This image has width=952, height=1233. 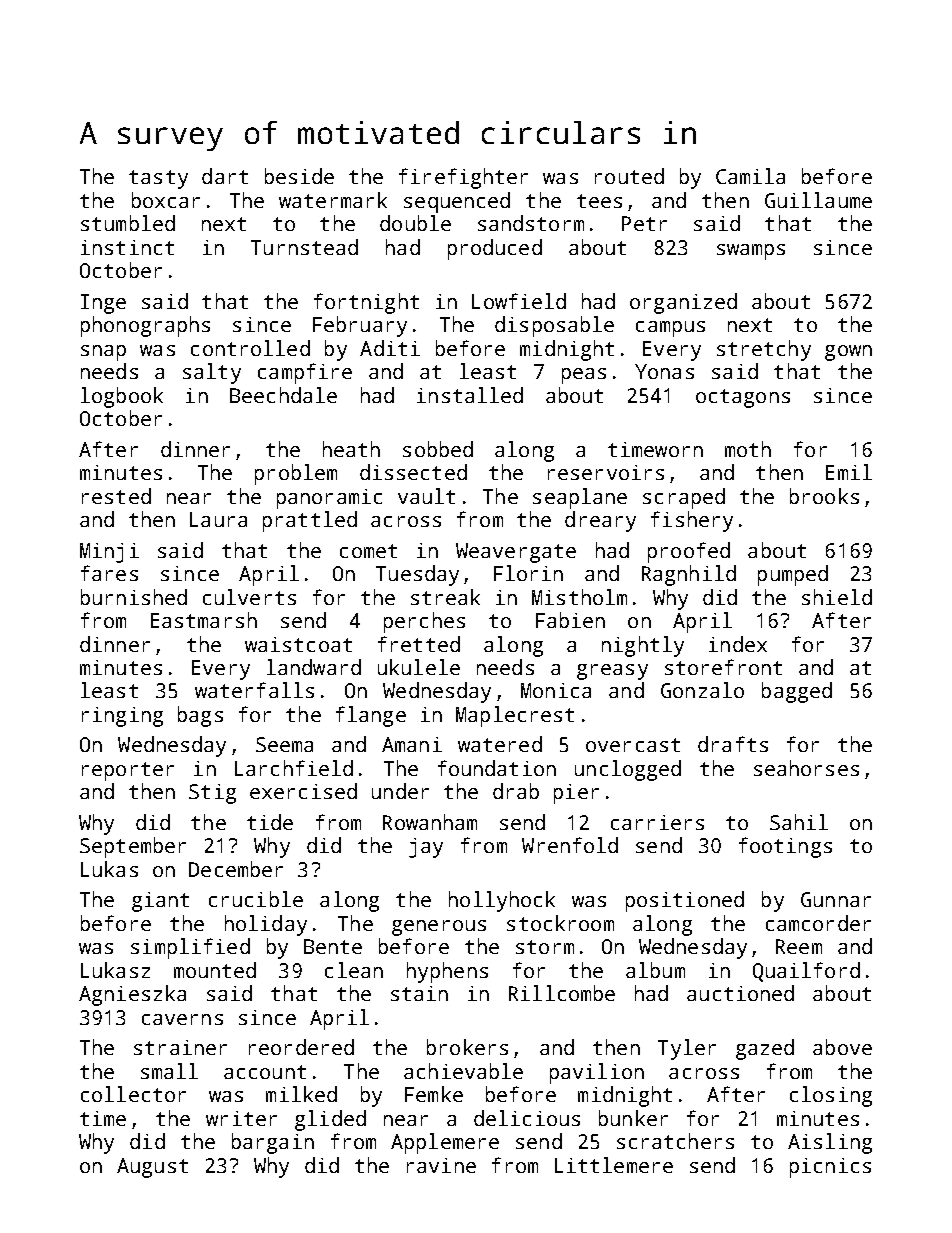 What do you see at coordinates (441, 1165) in the image?
I see `ravine` at bounding box center [441, 1165].
